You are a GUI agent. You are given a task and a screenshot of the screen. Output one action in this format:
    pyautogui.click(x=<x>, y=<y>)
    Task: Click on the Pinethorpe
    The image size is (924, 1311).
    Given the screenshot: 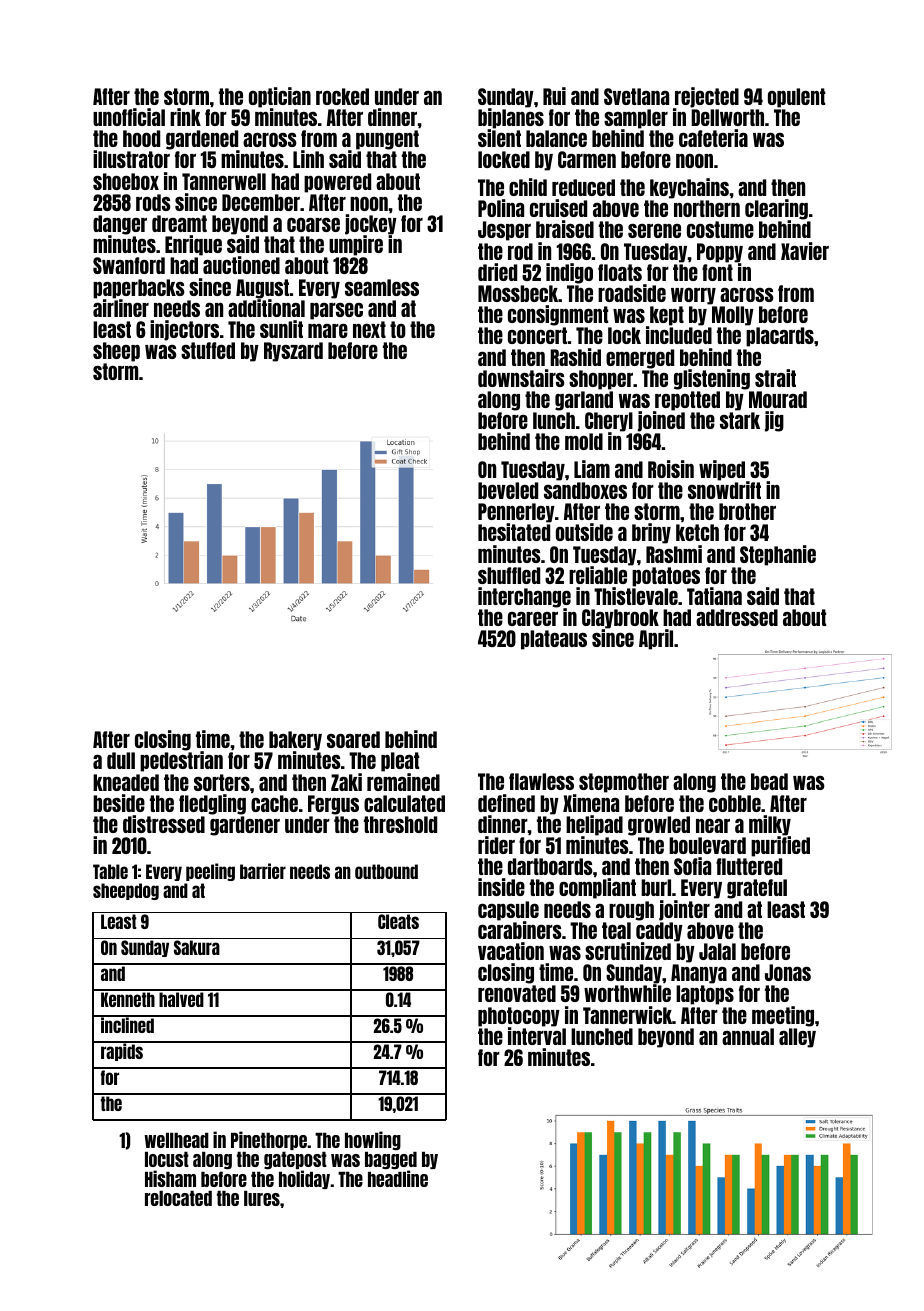 What is the action you would take?
    pyautogui.click(x=269, y=1140)
